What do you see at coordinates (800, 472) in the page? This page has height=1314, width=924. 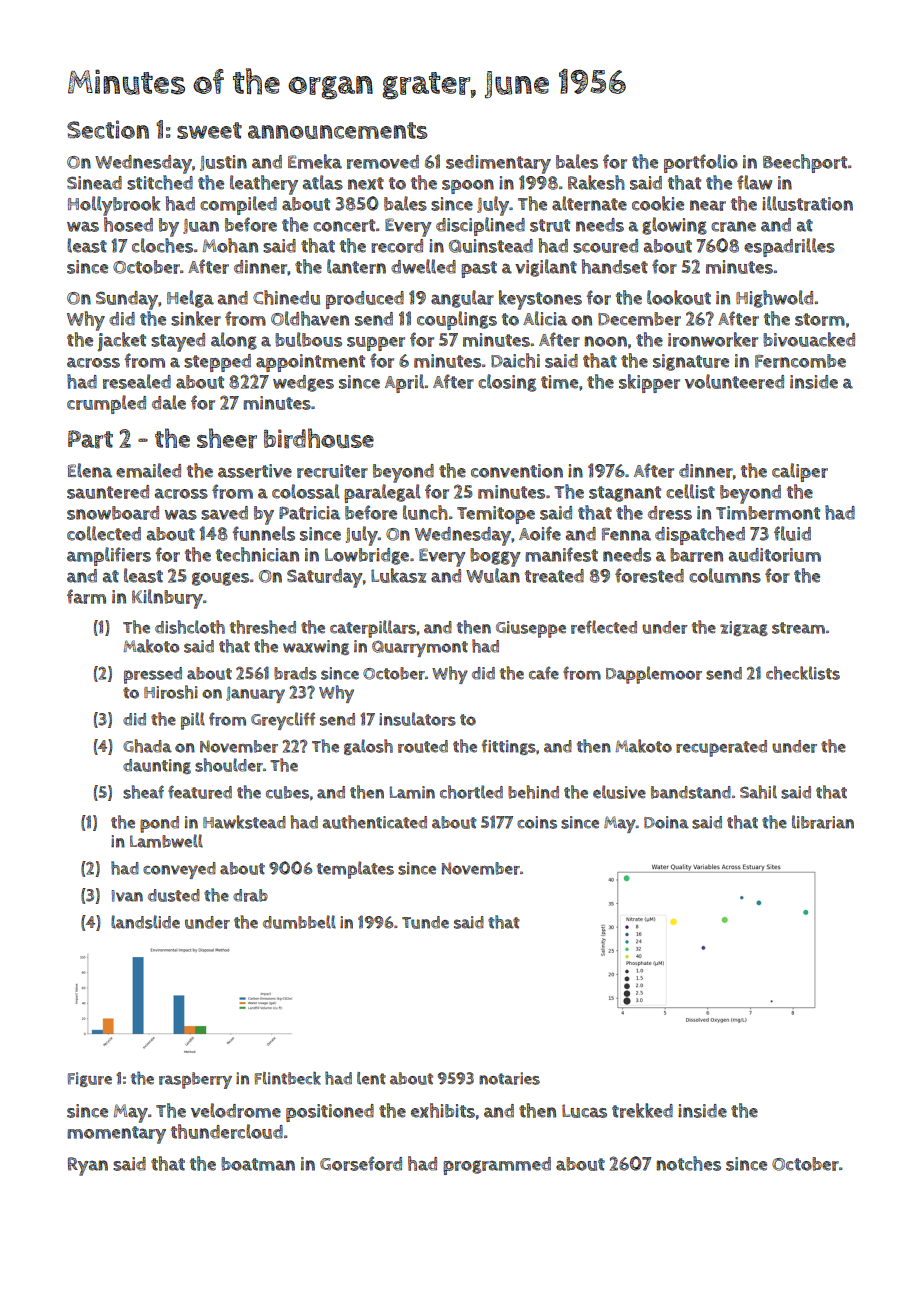 I see `caliper` at bounding box center [800, 472].
